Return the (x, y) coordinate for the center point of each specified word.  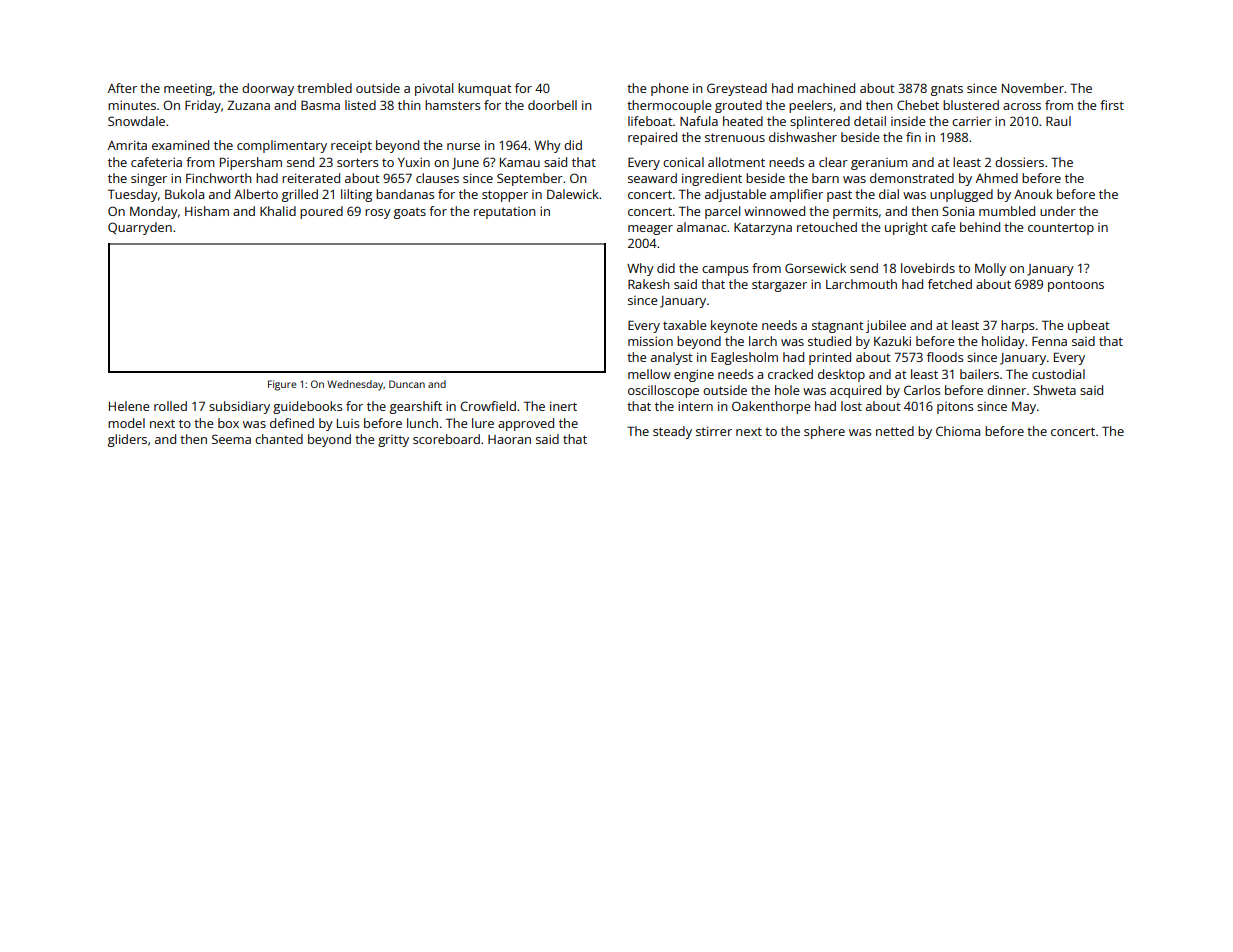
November (1033, 88)
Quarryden (140, 228)
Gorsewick (815, 268)
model (126, 423)
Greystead (737, 89)
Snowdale (136, 121)
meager (650, 230)
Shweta (1054, 390)
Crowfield (488, 406)
